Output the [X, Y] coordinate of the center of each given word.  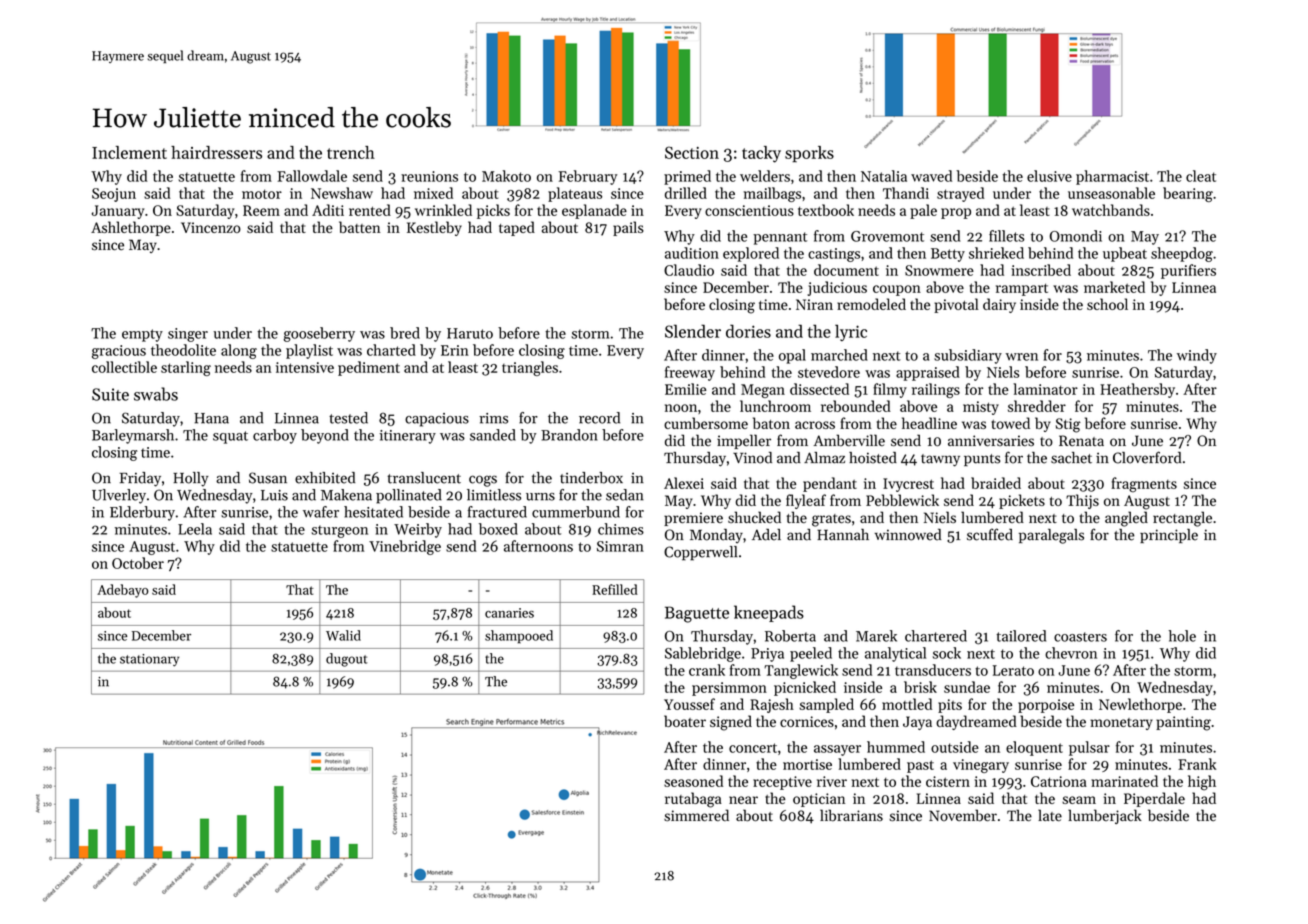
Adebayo [123, 591]
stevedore [829, 372]
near [743, 800]
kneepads [769, 613]
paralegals [1051, 536]
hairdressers [216, 152]
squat [230, 437]
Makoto [506, 176]
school [1107, 304]
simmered [696, 815]
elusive [1049, 176]
